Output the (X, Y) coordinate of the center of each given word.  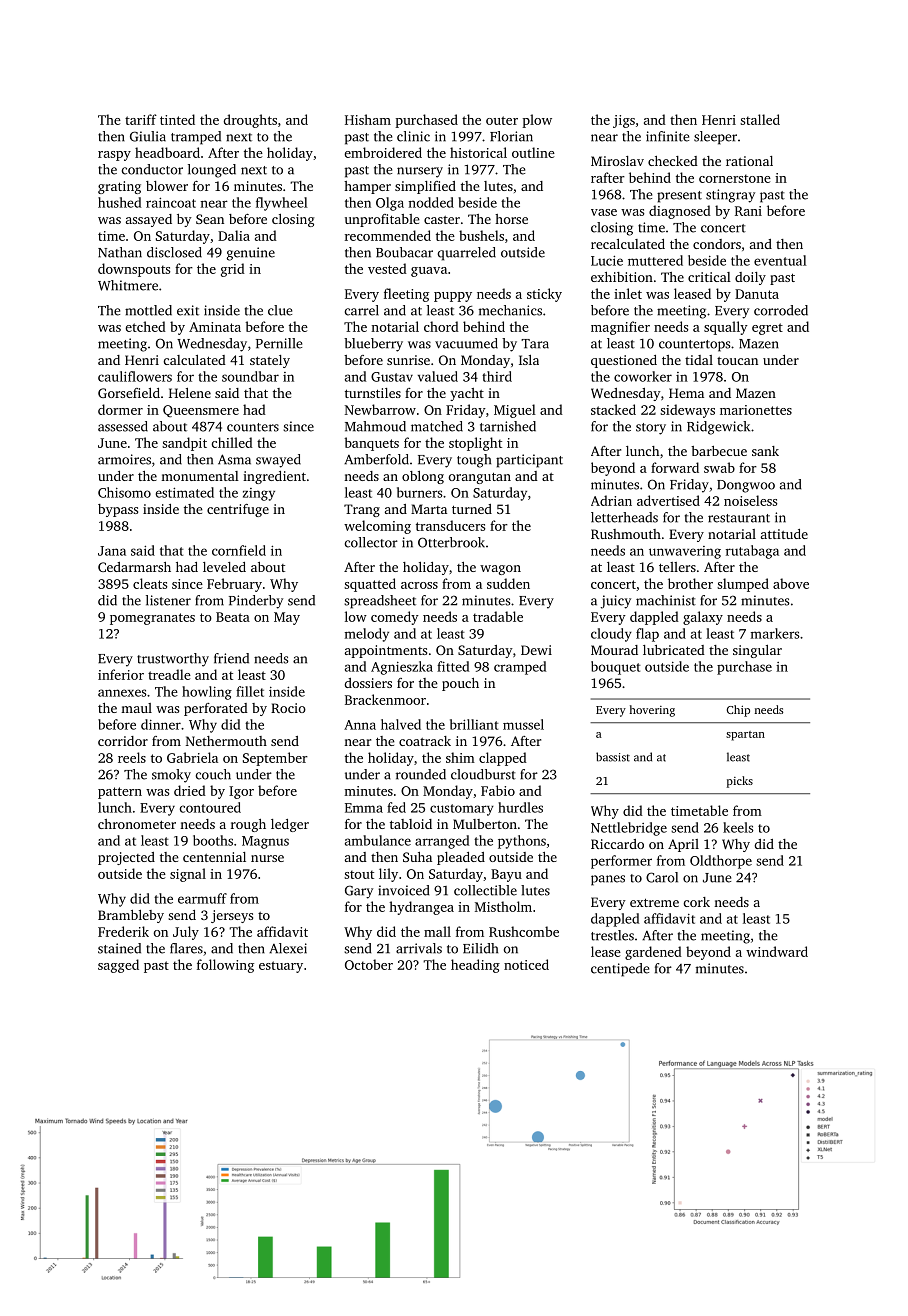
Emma (364, 808)
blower (167, 186)
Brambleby (131, 916)
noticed (526, 964)
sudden (508, 583)
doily (750, 278)
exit (188, 310)
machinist (666, 600)
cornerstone (735, 178)
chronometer (137, 824)
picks (740, 782)
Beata (233, 617)
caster (442, 220)
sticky (544, 295)
